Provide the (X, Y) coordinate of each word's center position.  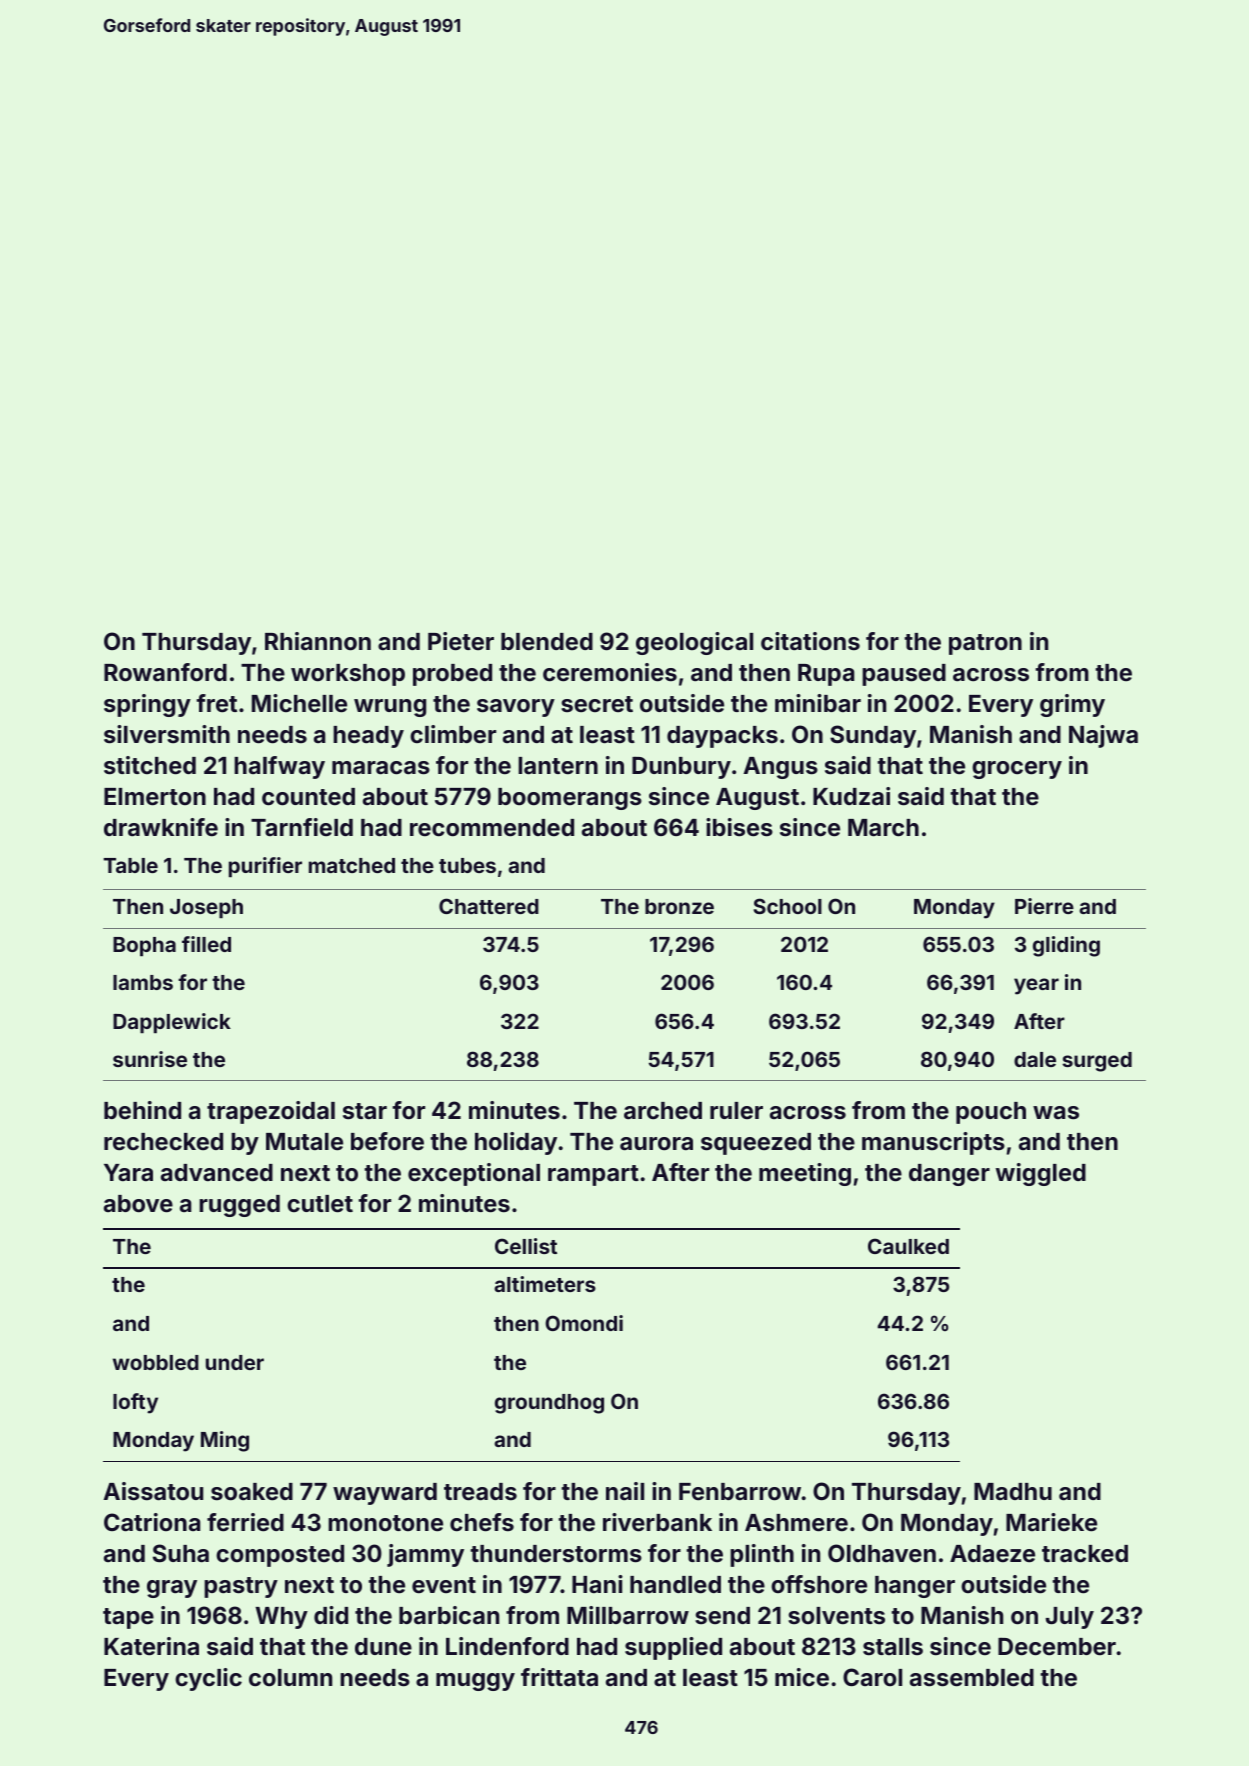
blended (547, 642)
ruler (736, 1111)
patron (985, 644)
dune (383, 1647)
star (365, 1111)
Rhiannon (318, 641)
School (787, 906)
